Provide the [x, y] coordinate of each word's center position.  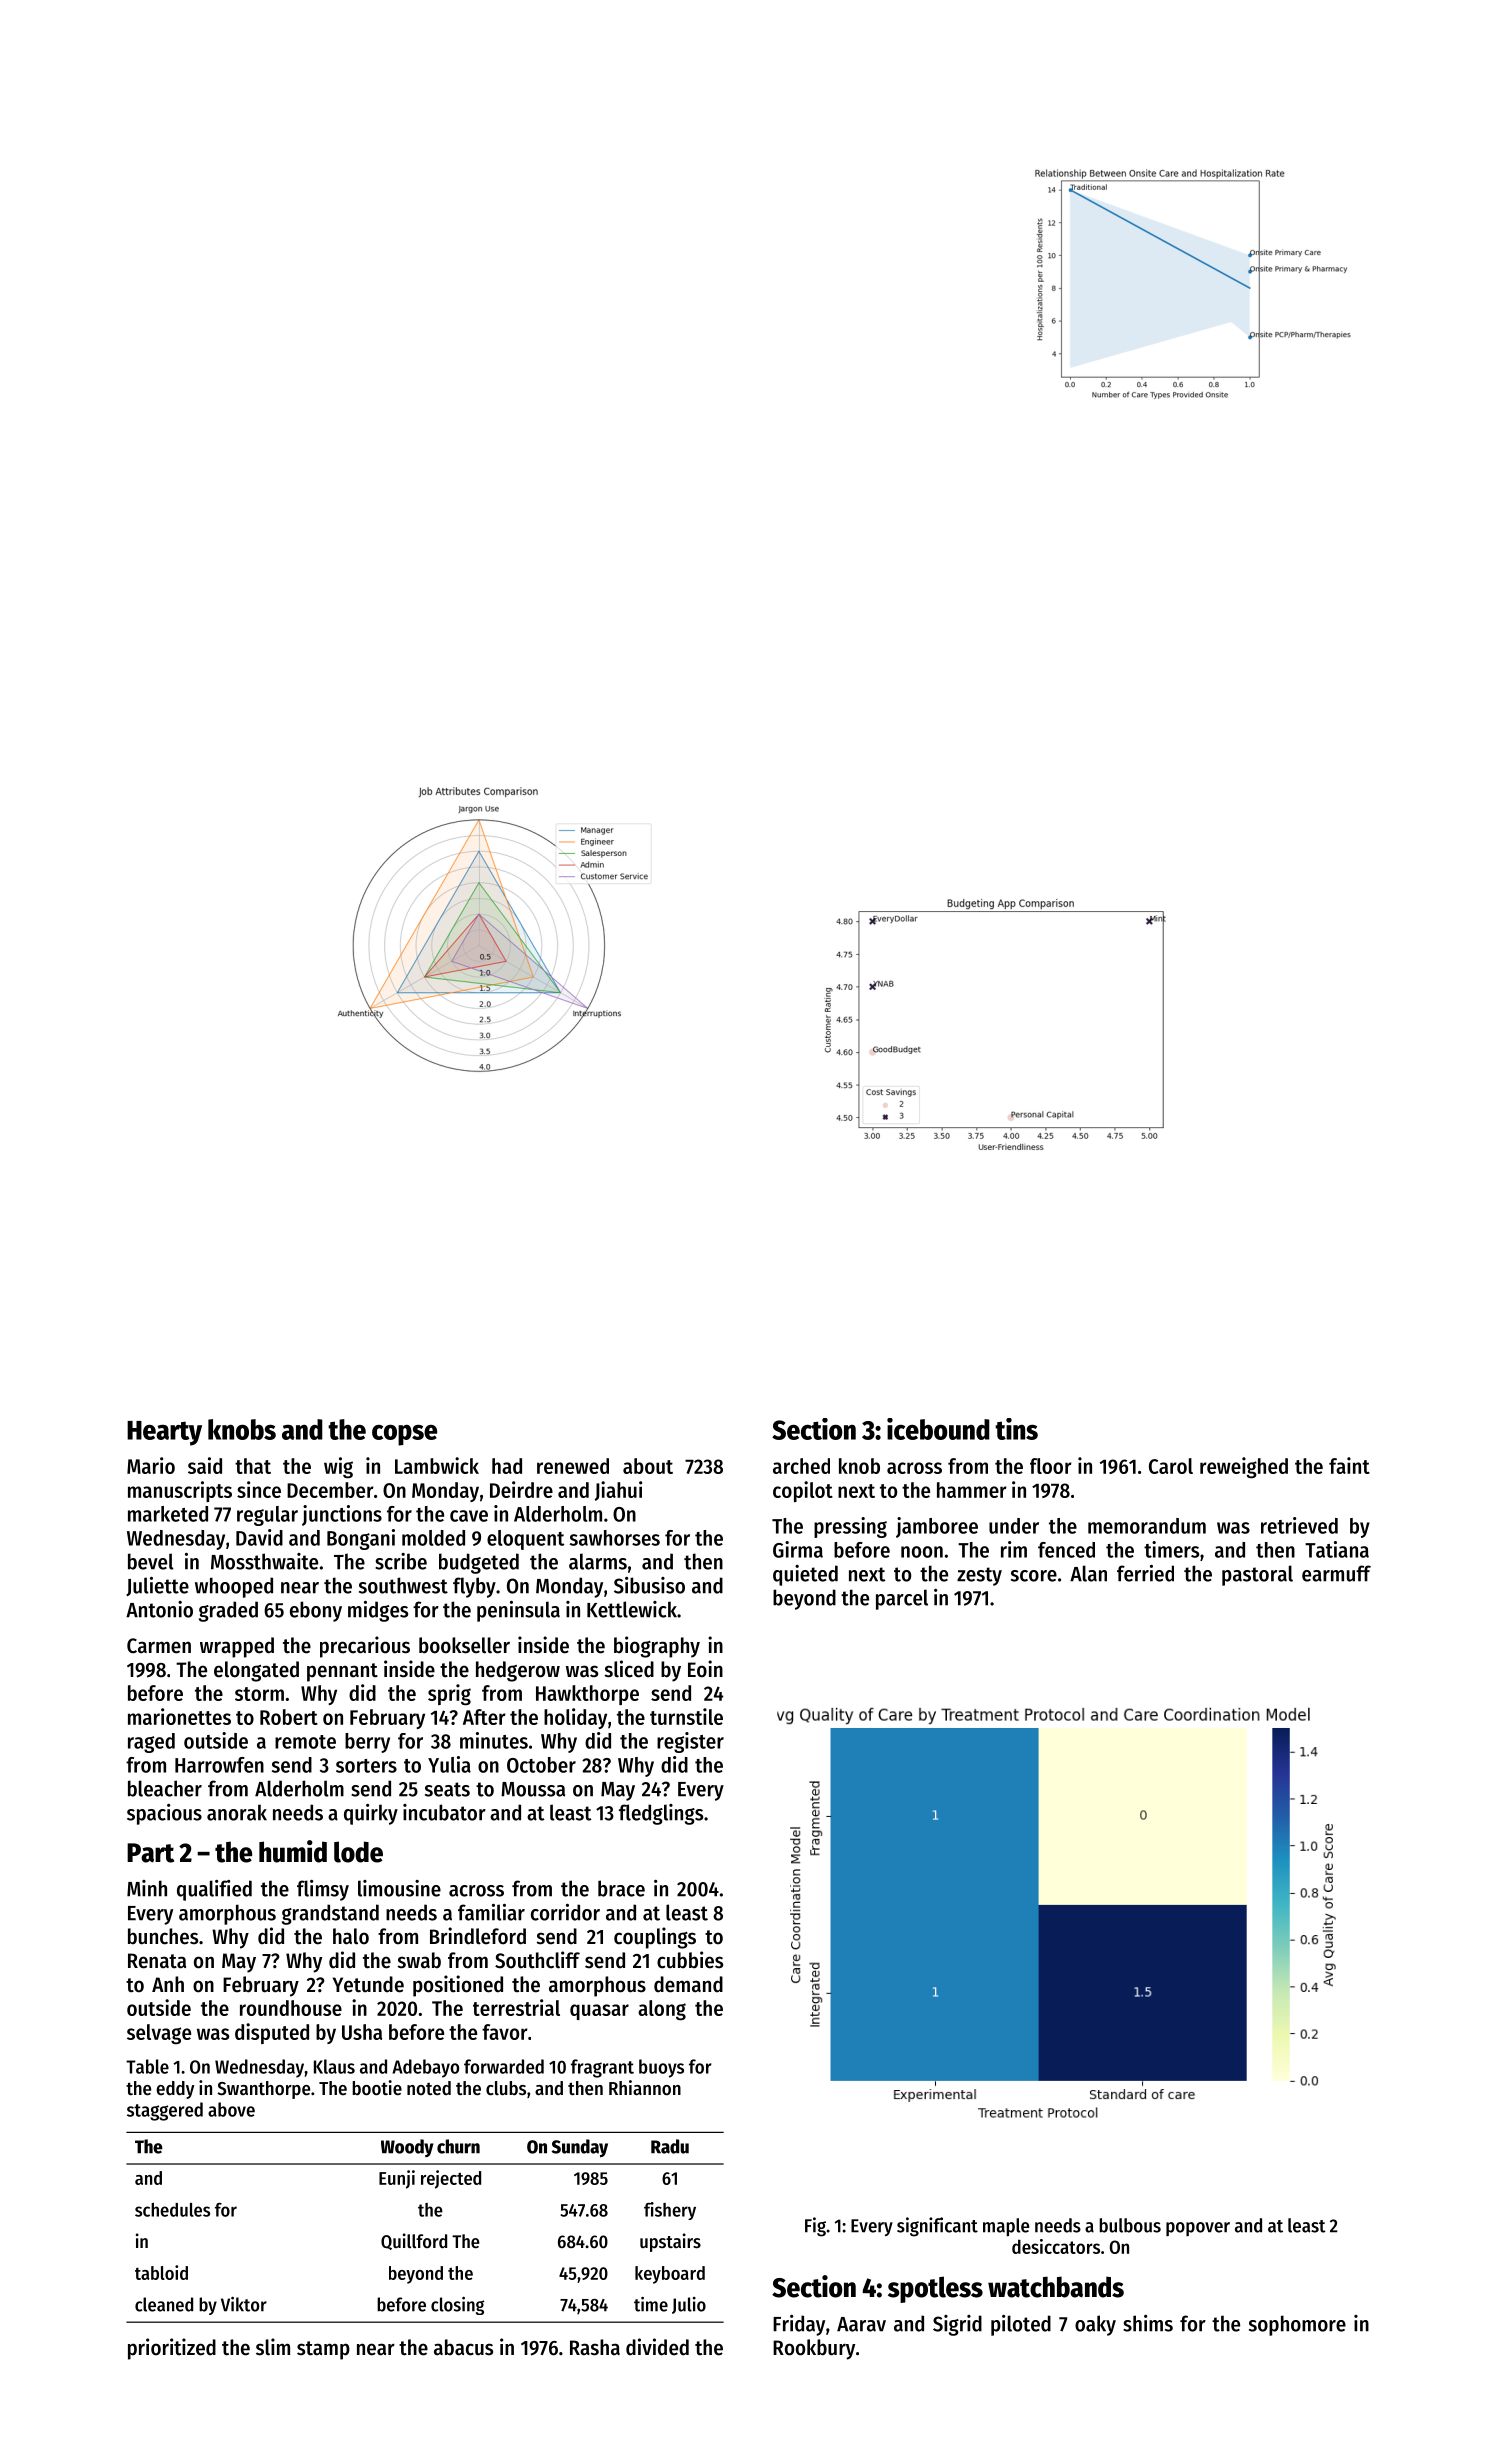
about [648, 1466]
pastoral [1257, 1575]
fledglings [661, 1814]
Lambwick [437, 1465]
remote [305, 1742]
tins [1016, 1429]
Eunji [397, 2179]
